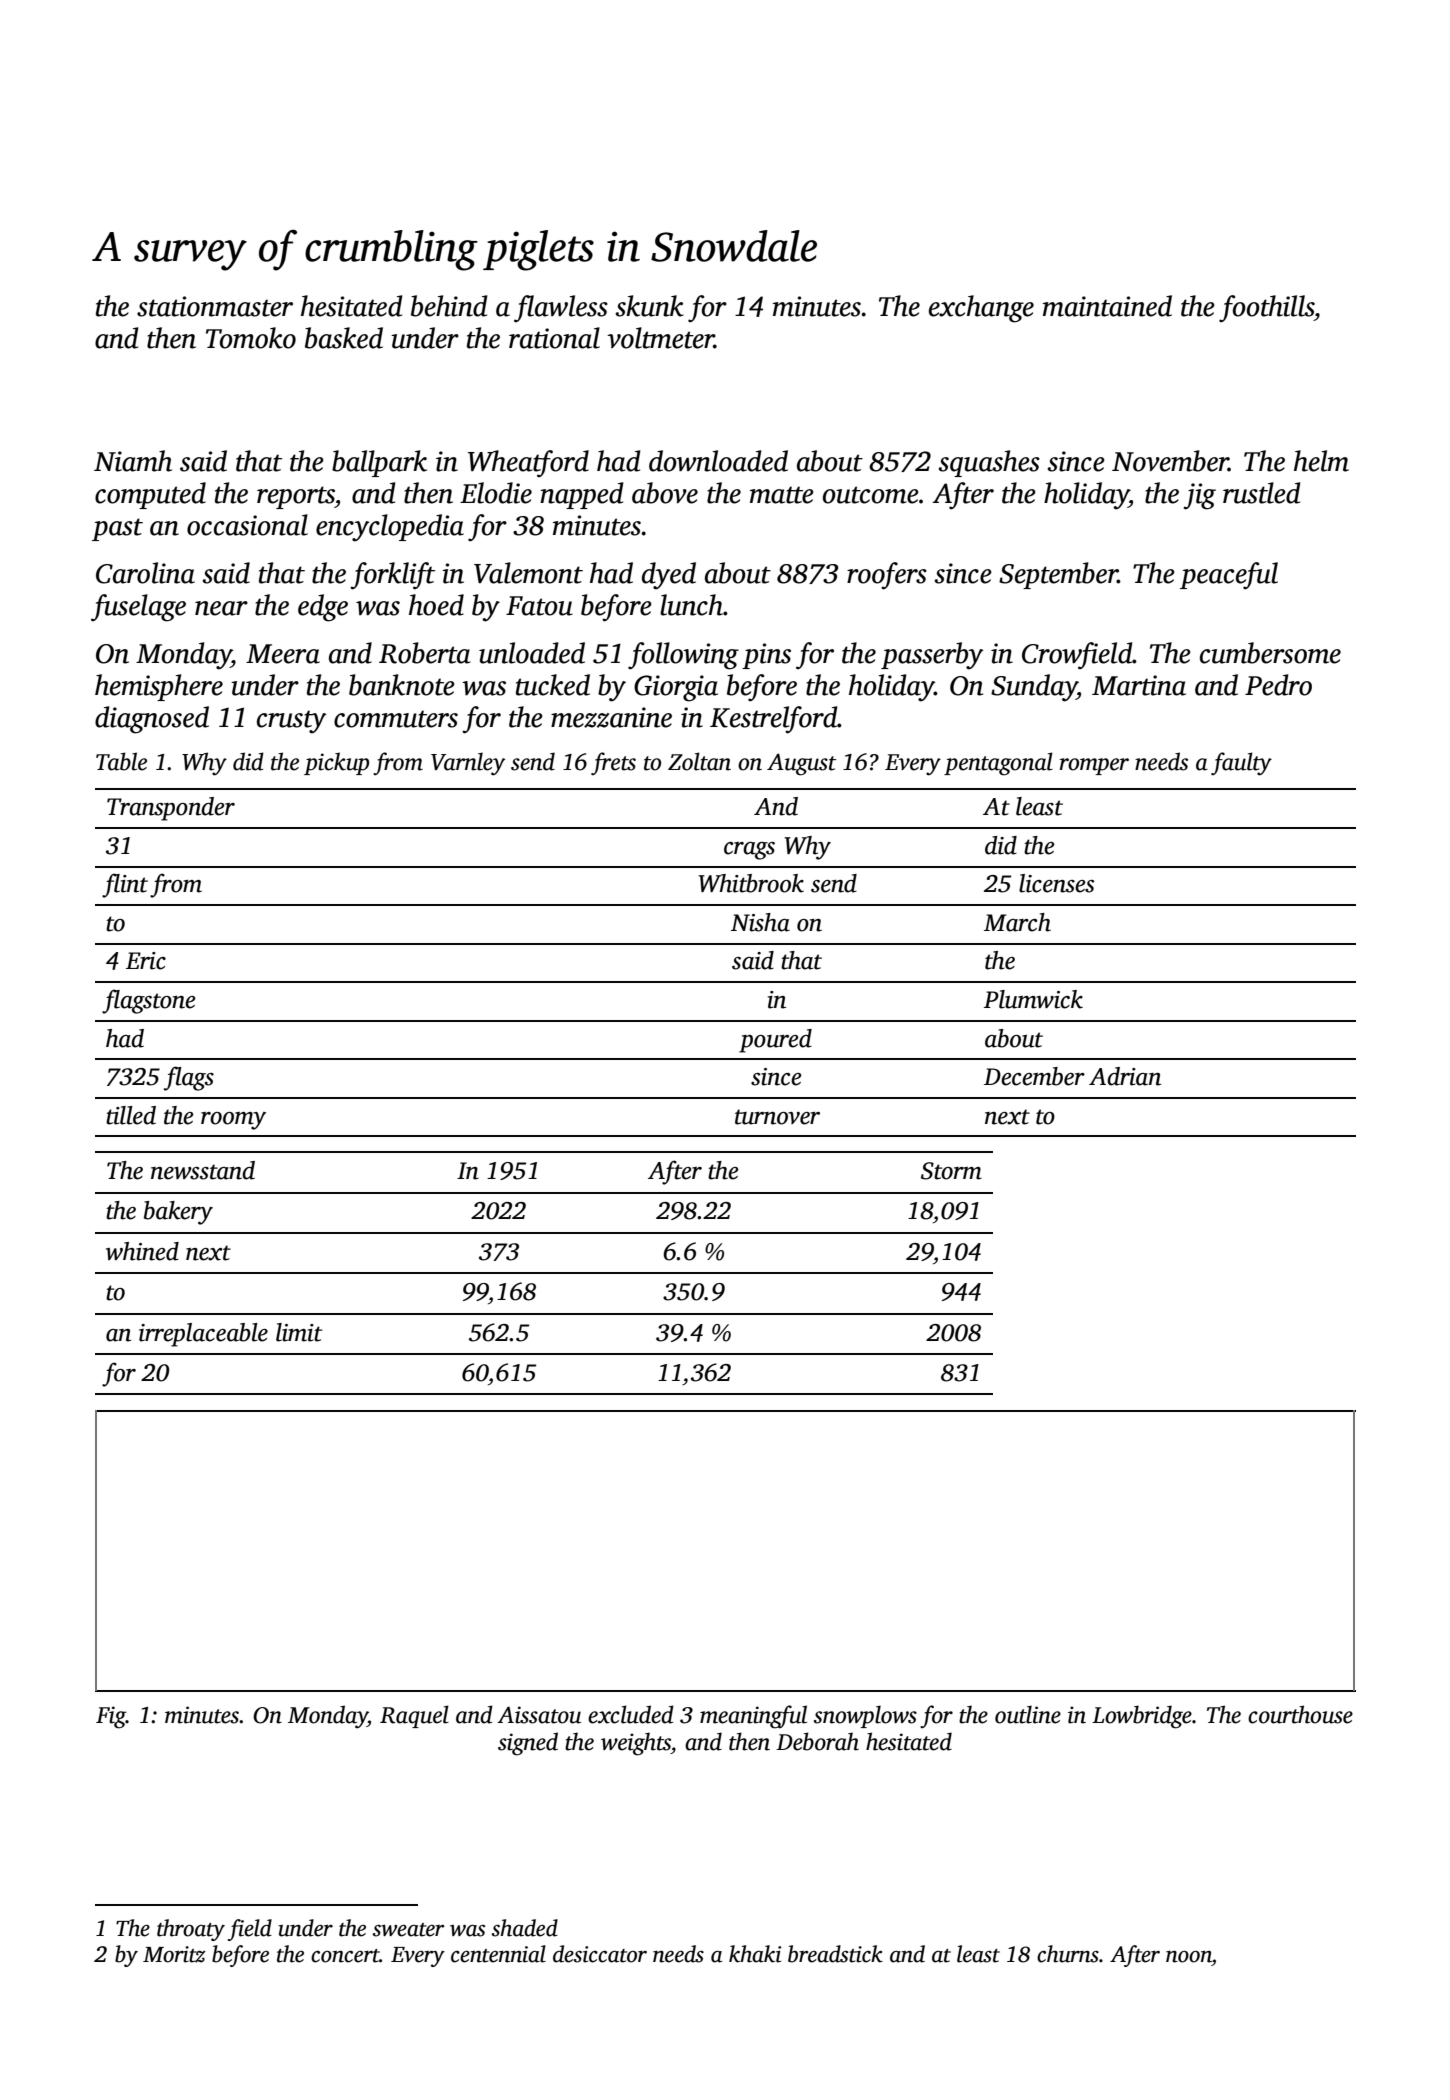 This screenshot has width=1450, height=2100. Describe the element at coordinates (178, 1213) in the screenshot. I see `bakery` at that location.
